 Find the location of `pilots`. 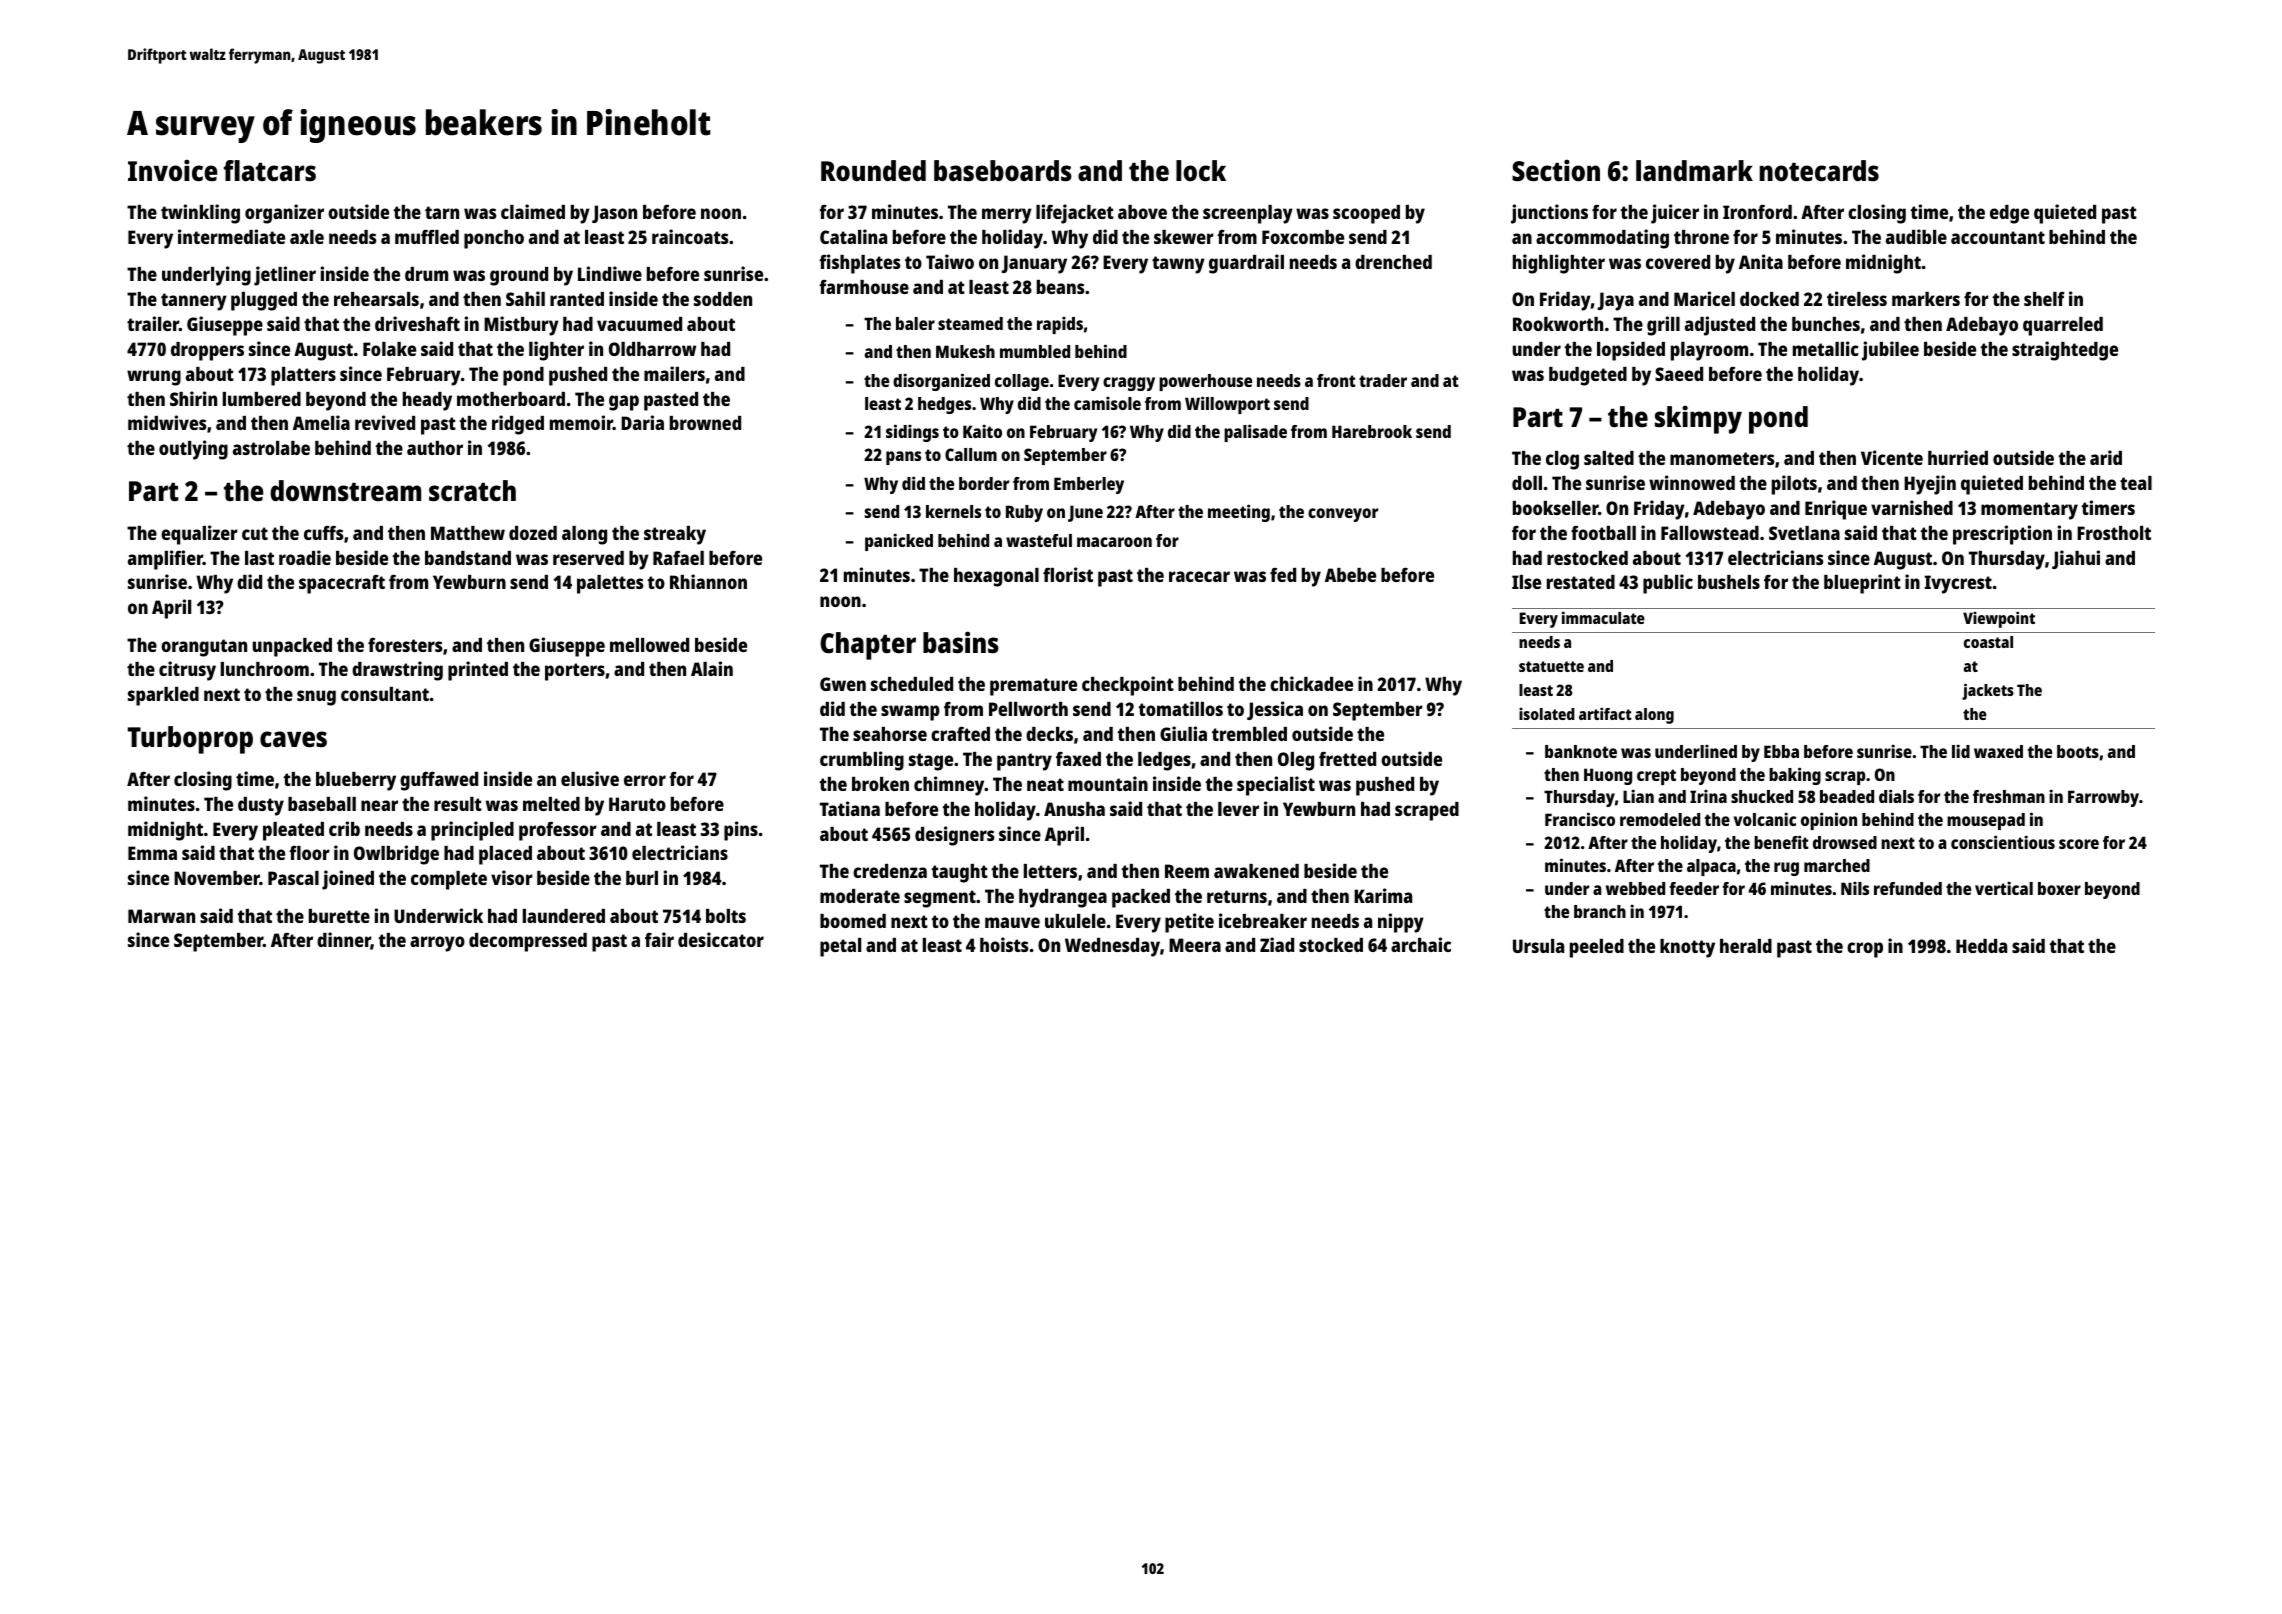

pilots is located at coordinates (1794, 485).
